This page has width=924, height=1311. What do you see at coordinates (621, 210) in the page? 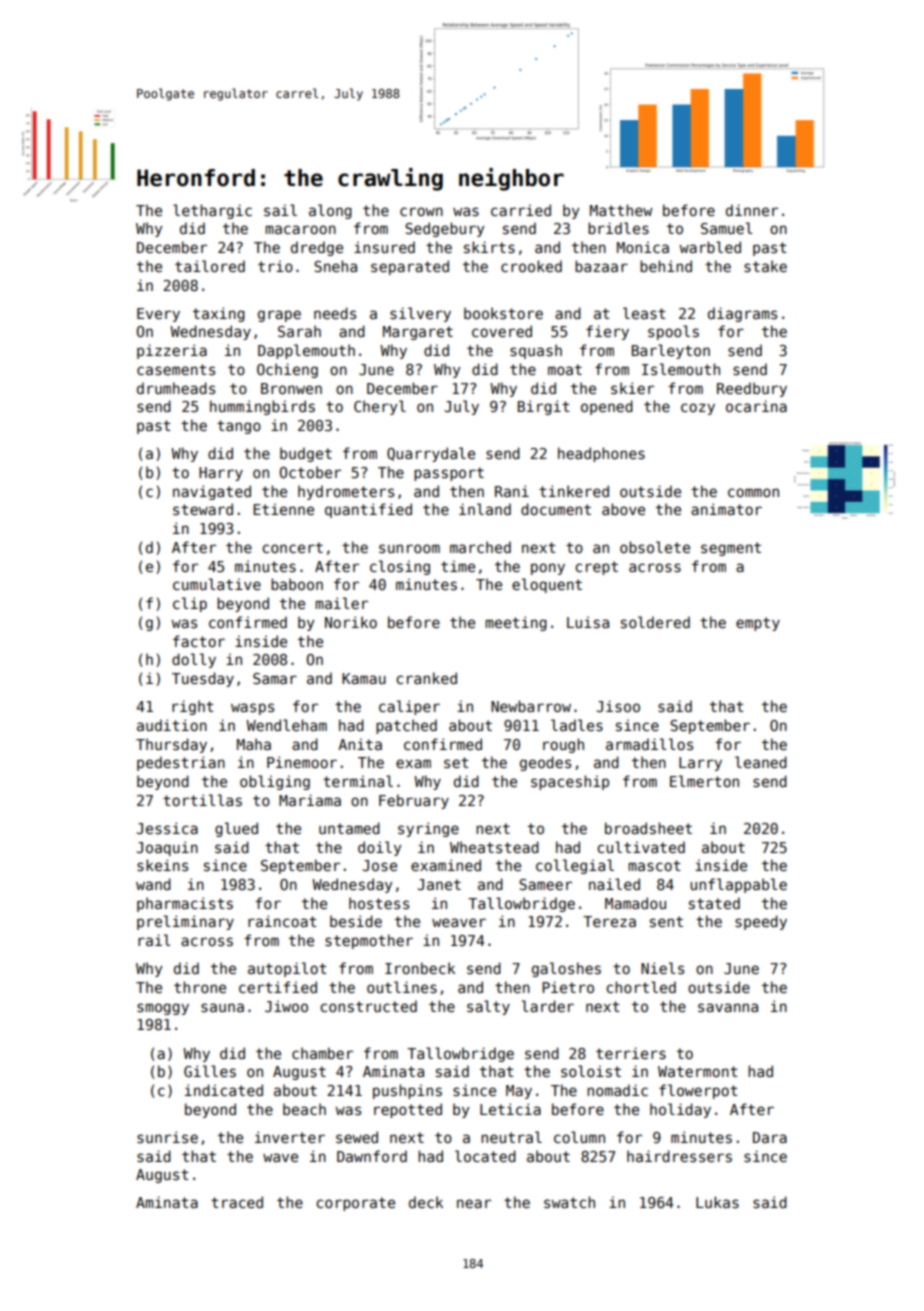
I see `Matthew` at bounding box center [621, 210].
